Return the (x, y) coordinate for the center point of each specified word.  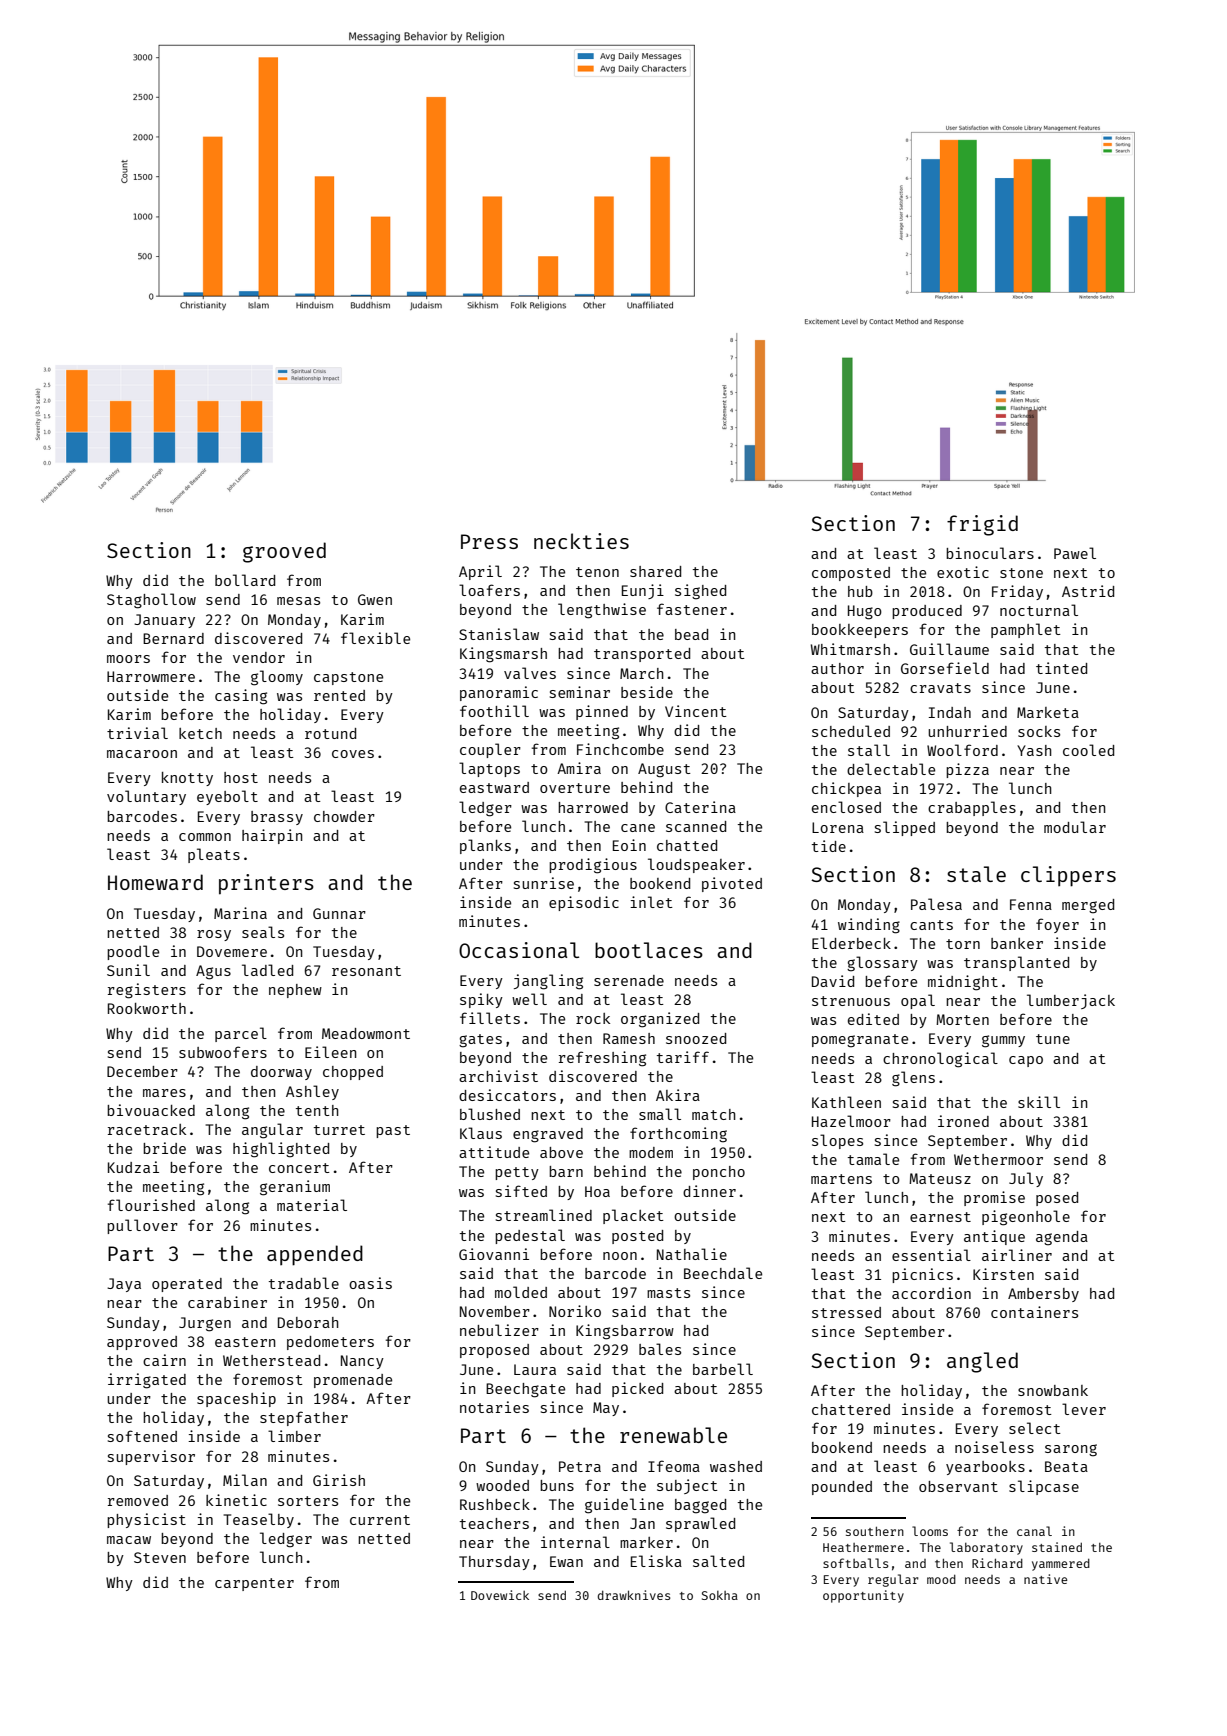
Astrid (1088, 591)
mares (164, 1093)
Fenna (1031, 904)
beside (647, 692)
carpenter (254, 1584)
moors (128, 659)
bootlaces (649, 950)
